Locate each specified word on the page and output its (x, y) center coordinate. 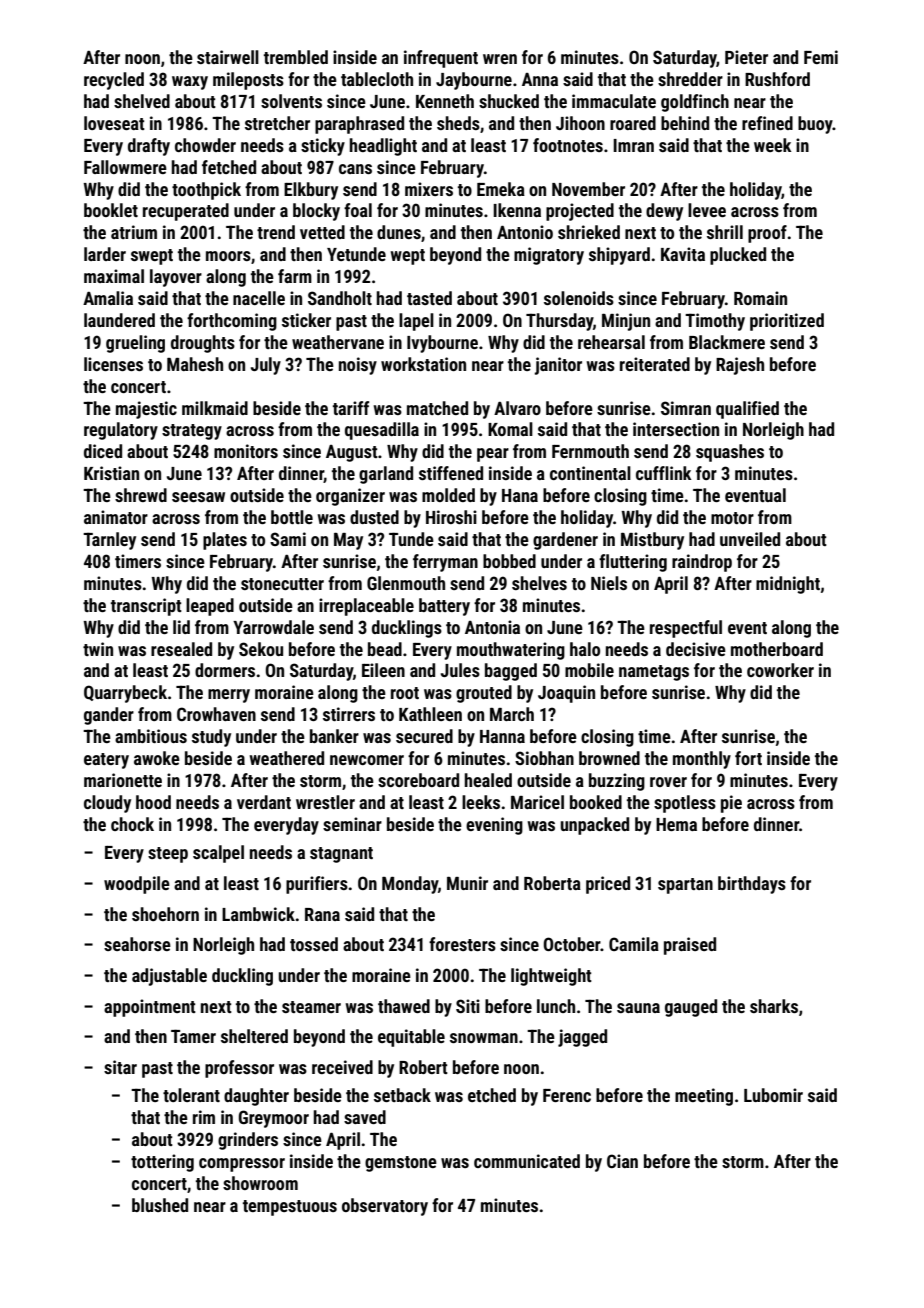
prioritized (787, 322)
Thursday (559, 322)
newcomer (367, 760)
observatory (385, 1207)
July (266, 366)
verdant (264, 802)
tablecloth (377, 79)
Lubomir (773, 1095)
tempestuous (290, 1208)
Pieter (746, 57)
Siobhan (544, 758)
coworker (780, 670)
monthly (702, 760)
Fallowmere (125, 167)
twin (98, 649)
